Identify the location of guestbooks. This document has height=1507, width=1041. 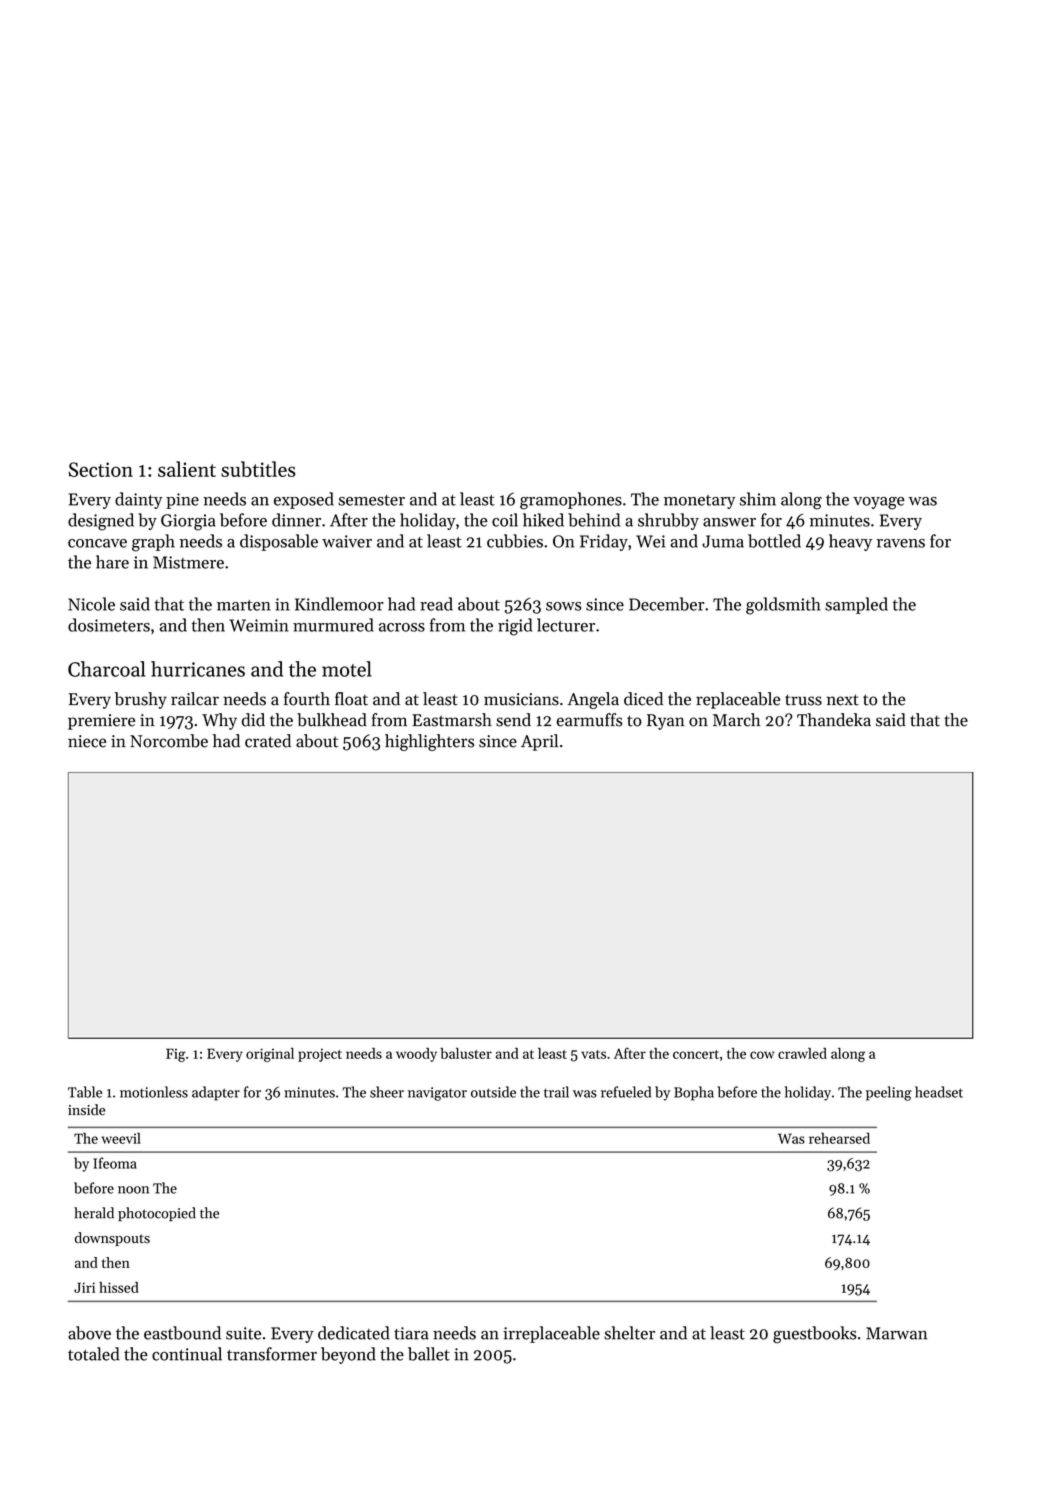
(814, 1335).
